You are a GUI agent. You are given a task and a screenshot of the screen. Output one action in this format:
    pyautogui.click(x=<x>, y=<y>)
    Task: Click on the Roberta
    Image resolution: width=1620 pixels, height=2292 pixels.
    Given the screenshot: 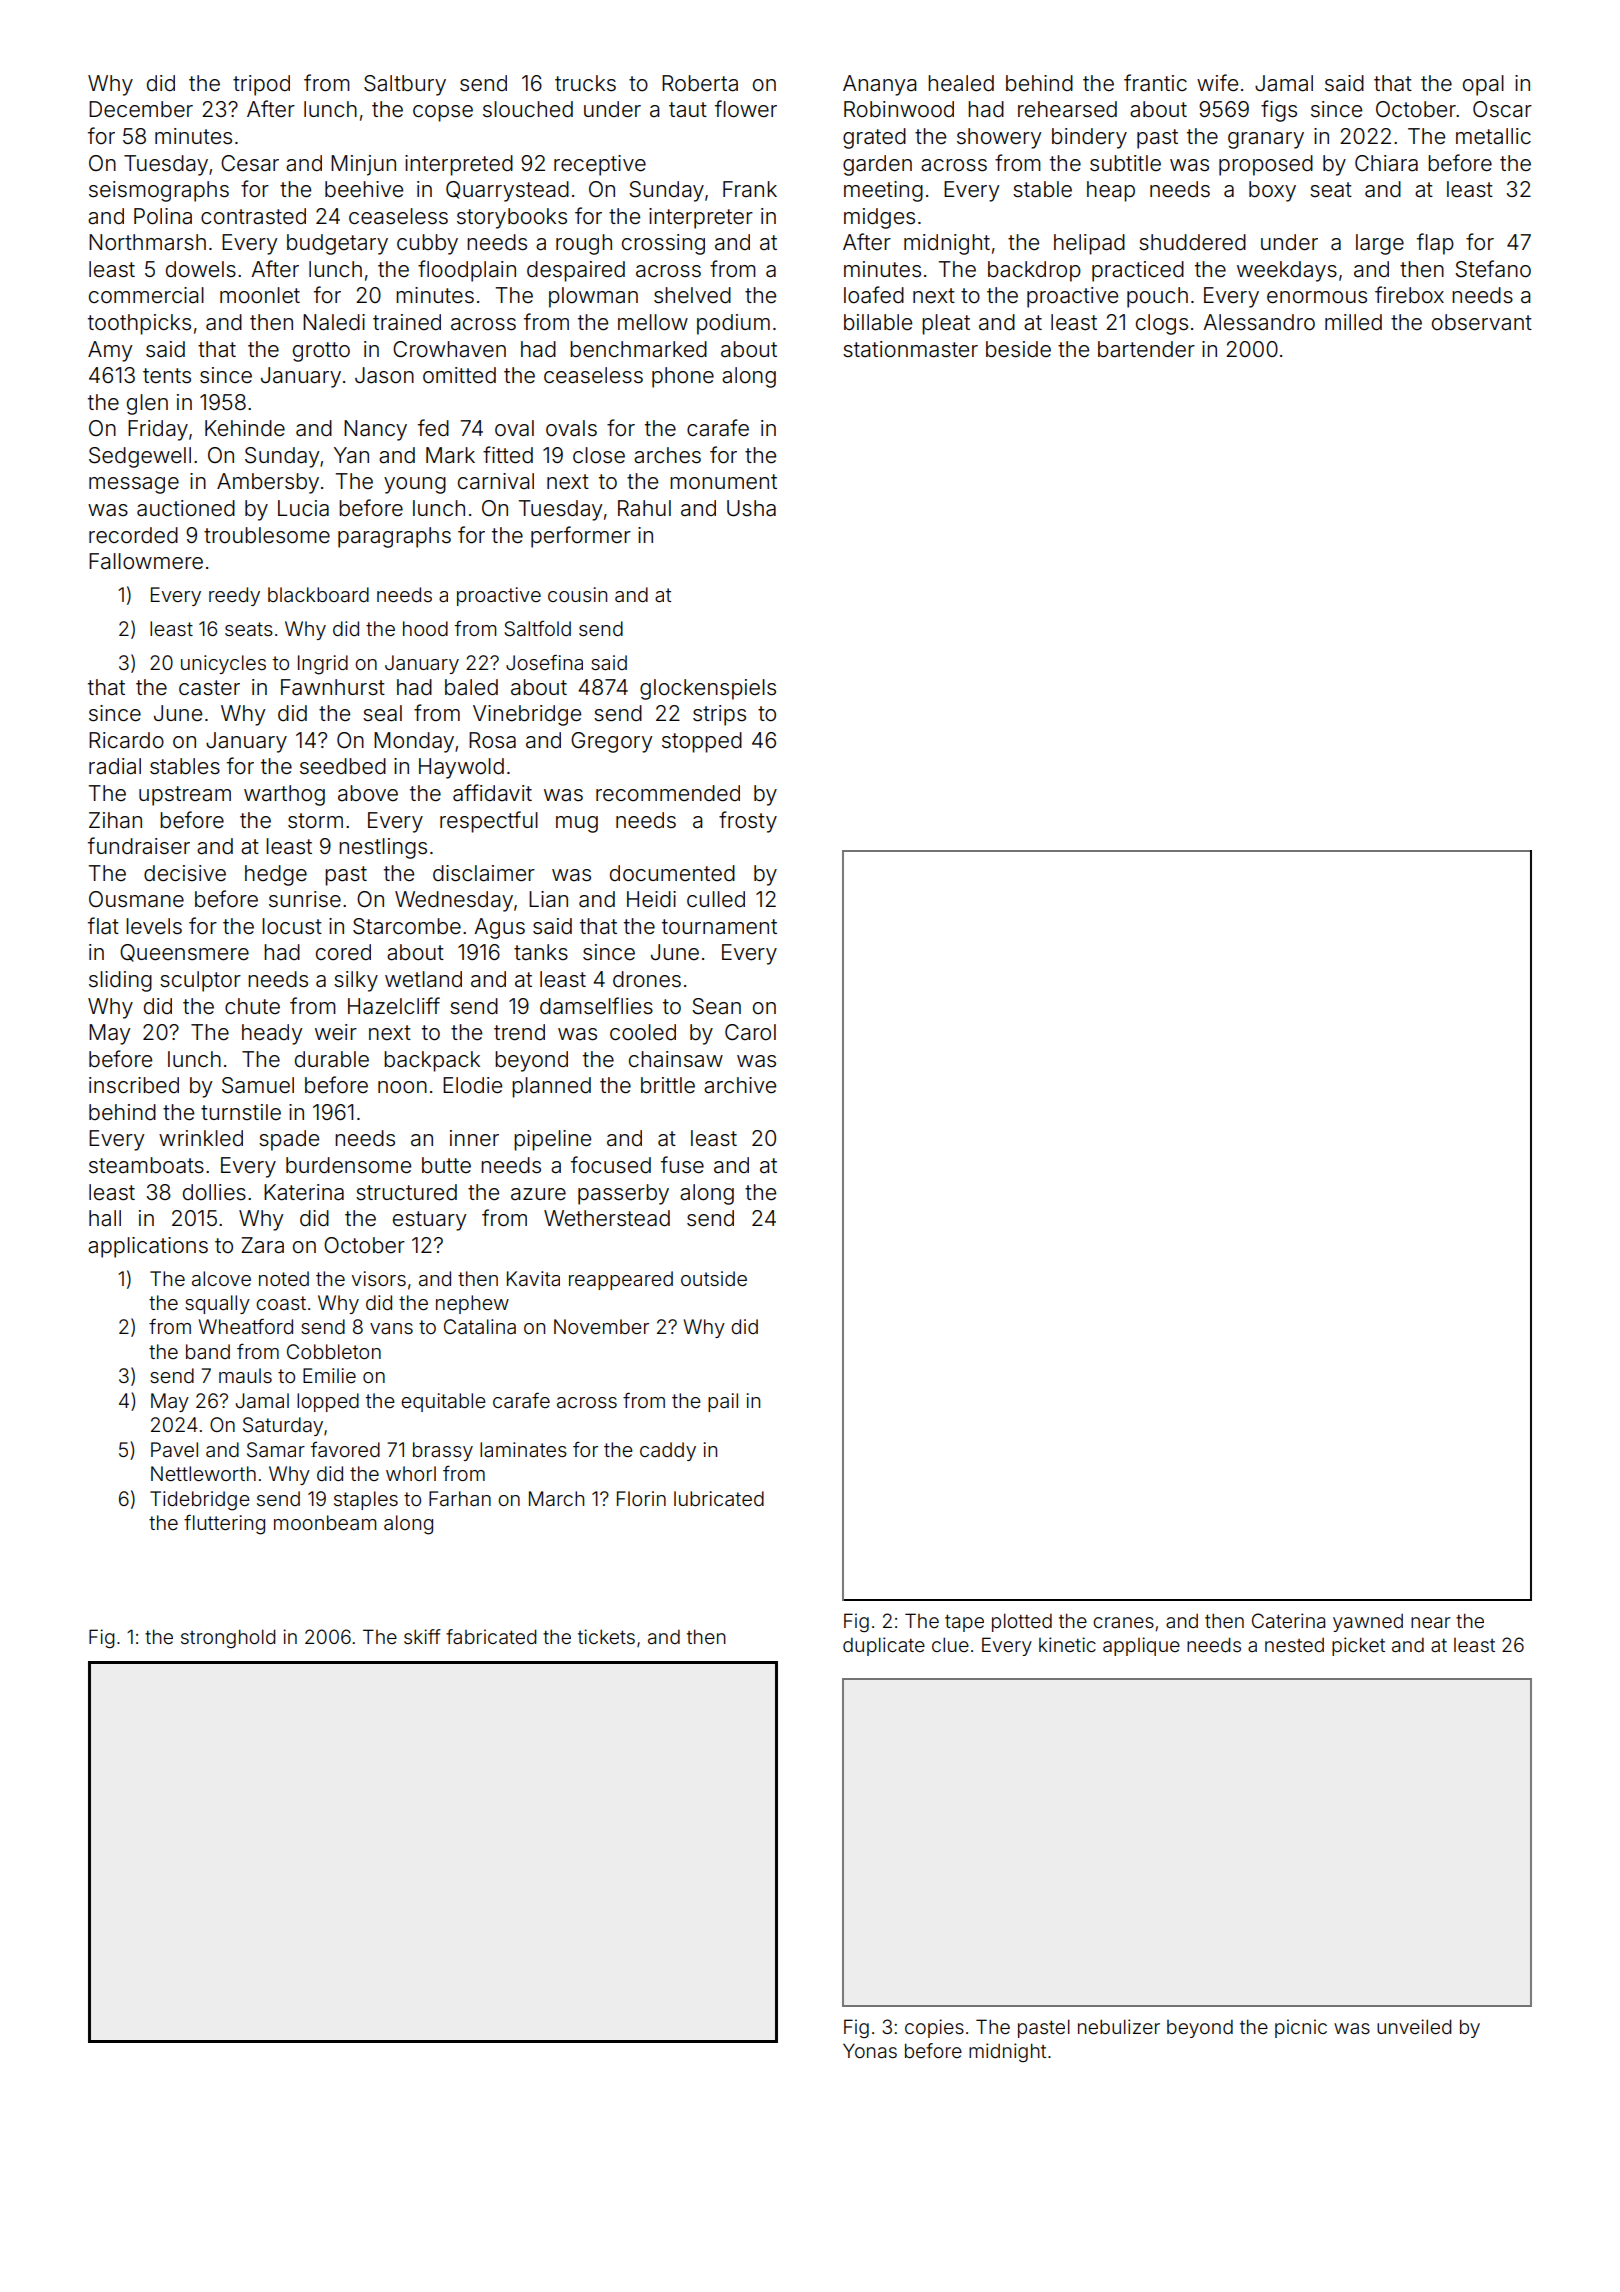 What is the action you would take?
    pyautogui.click(x=700, y=83)
